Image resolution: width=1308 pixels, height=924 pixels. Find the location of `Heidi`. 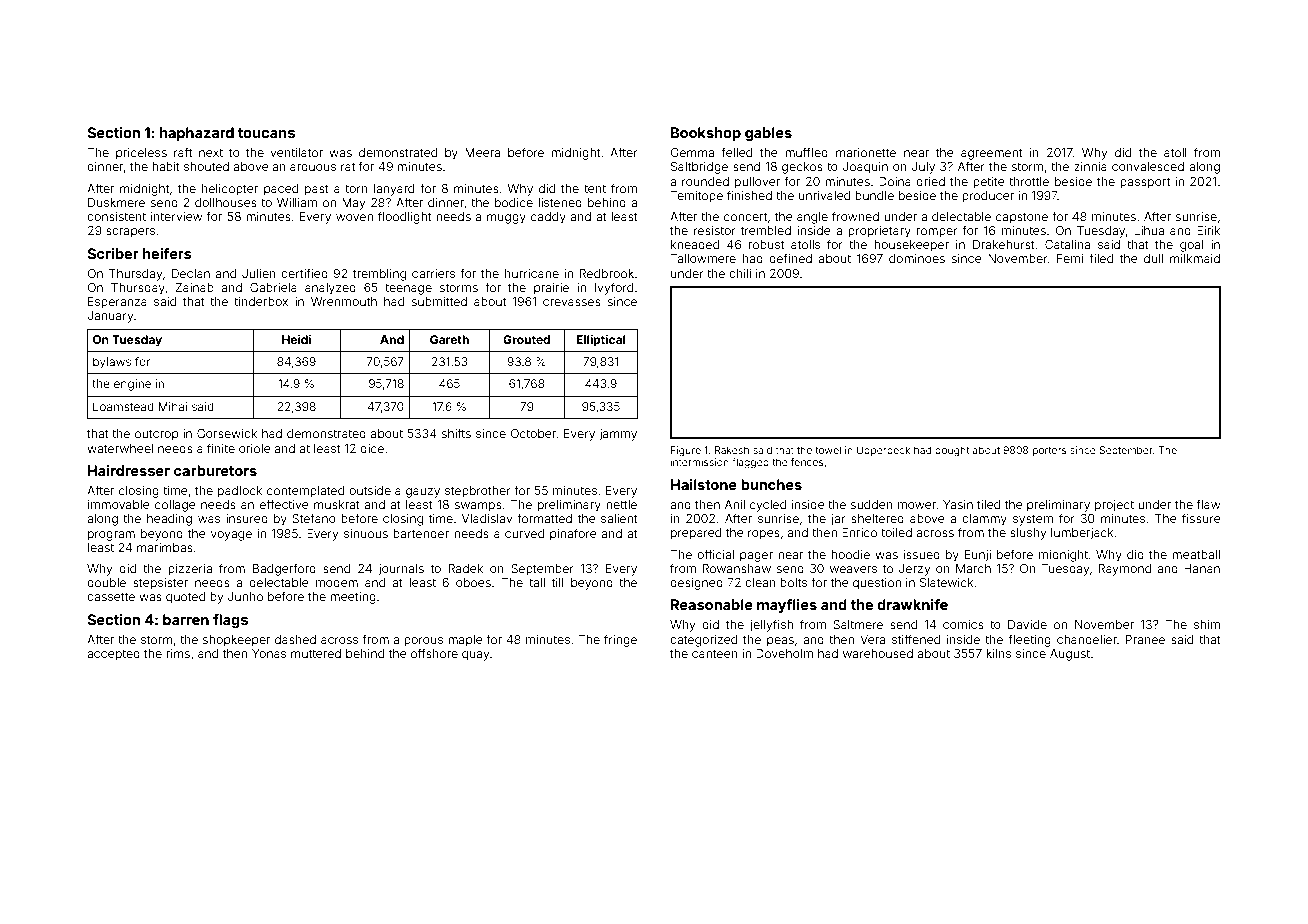

Heidi is located at coordinates (296, 339).
